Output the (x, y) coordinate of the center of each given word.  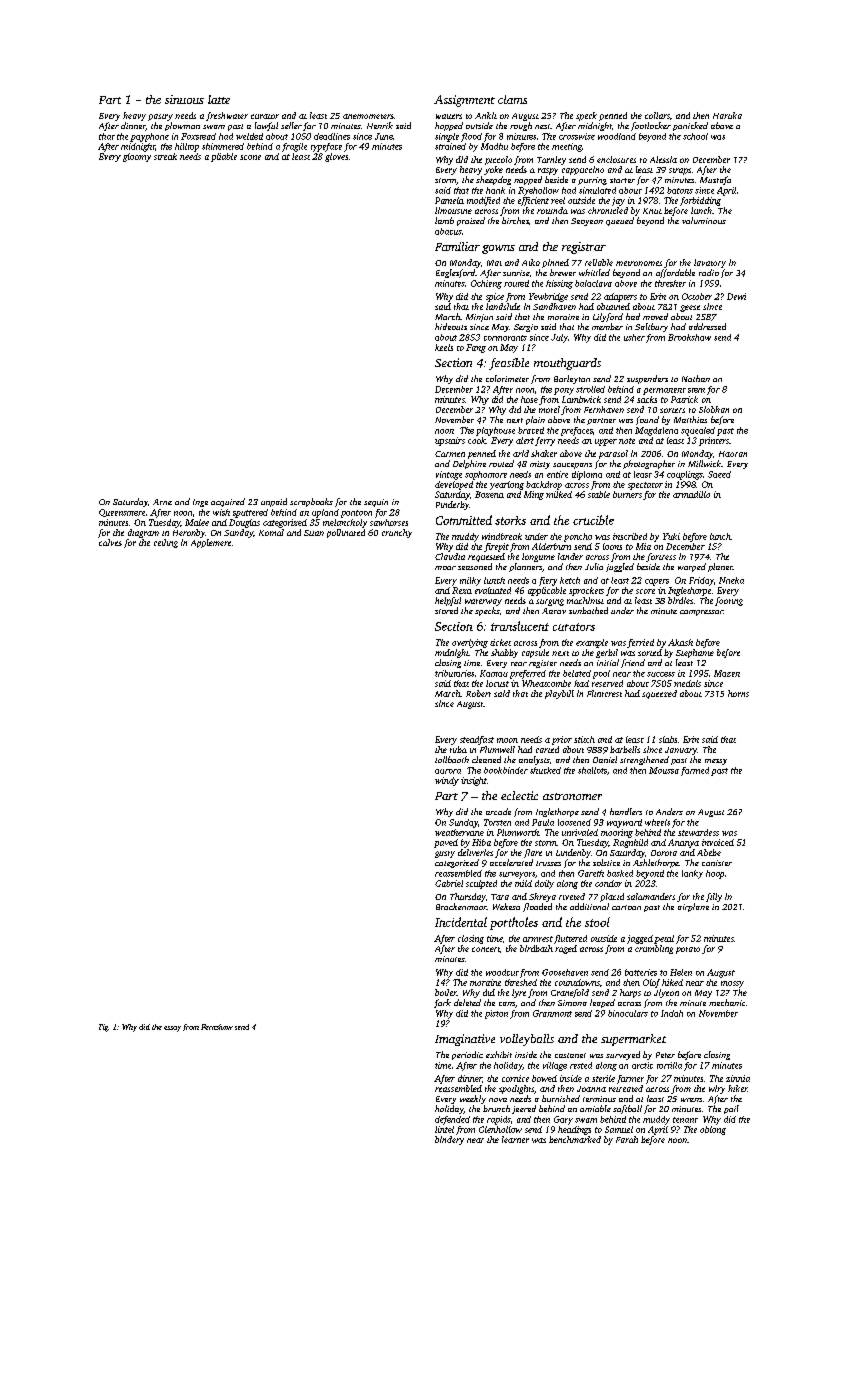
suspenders (647, 379)
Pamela (449, 200)
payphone (149, 137)
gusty (445, 854)
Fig (104, 1028)
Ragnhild (630, 843)
